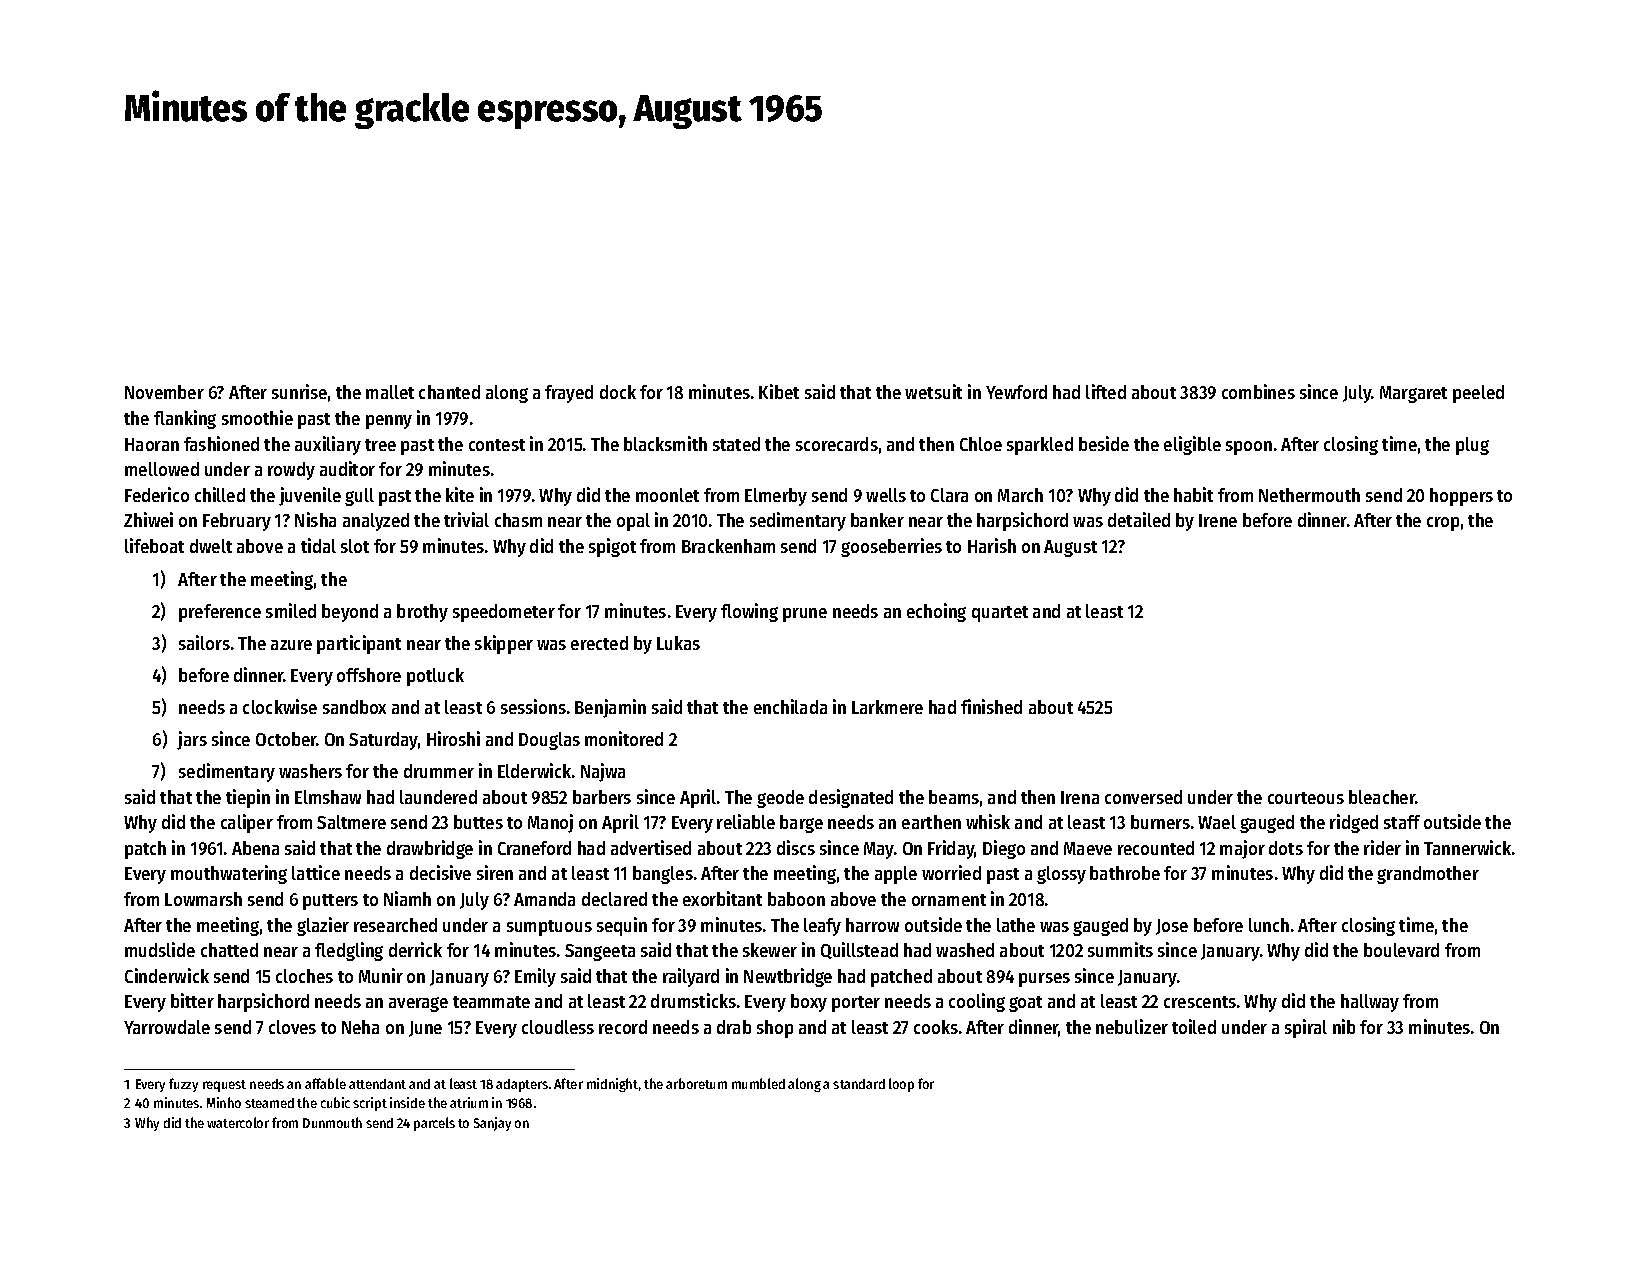 The height and width of the screenshot is (1270, 1643). I want to click on finished, so click(991, 706).
